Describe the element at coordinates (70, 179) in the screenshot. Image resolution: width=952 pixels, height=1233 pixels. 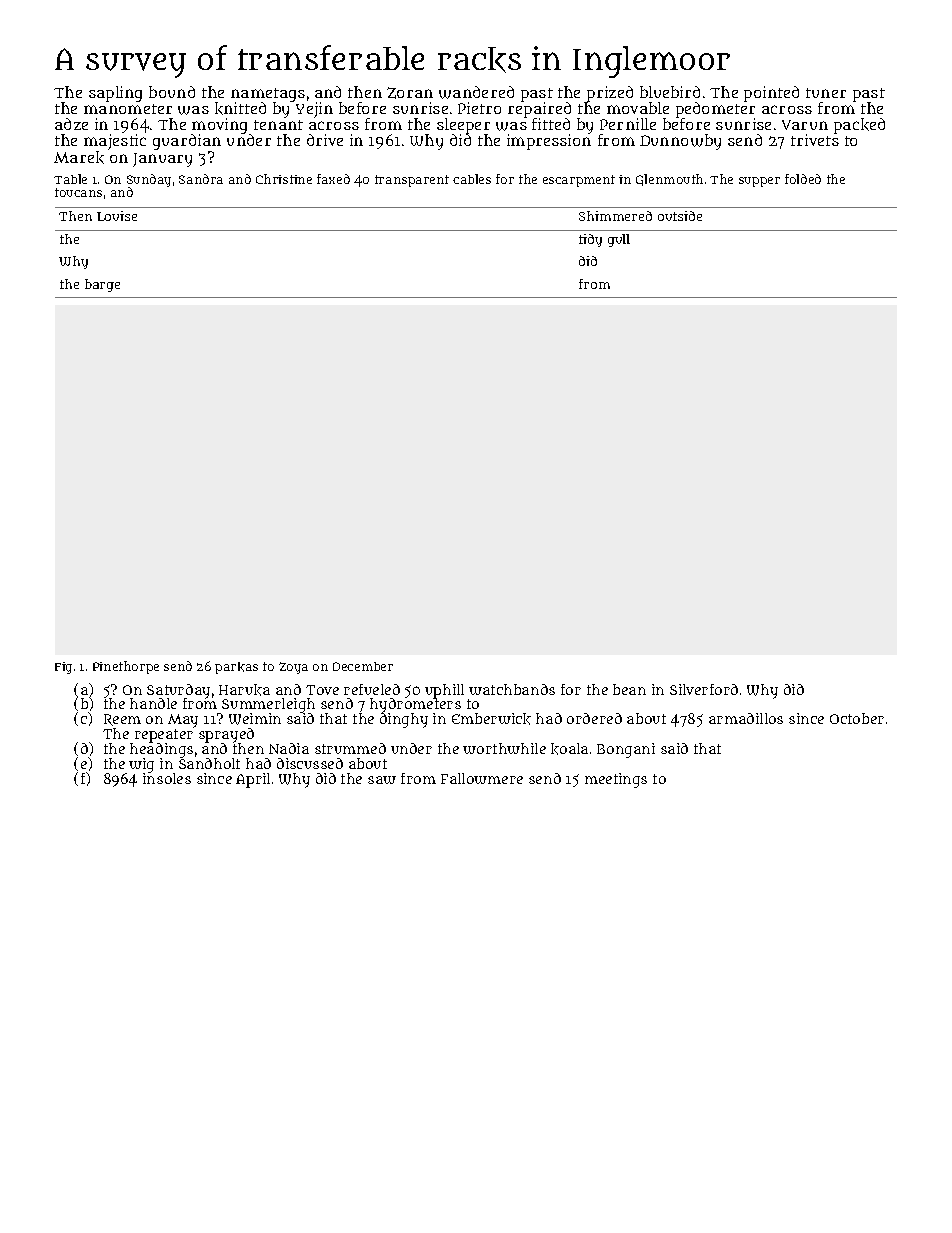
I see `Table` at that location.
